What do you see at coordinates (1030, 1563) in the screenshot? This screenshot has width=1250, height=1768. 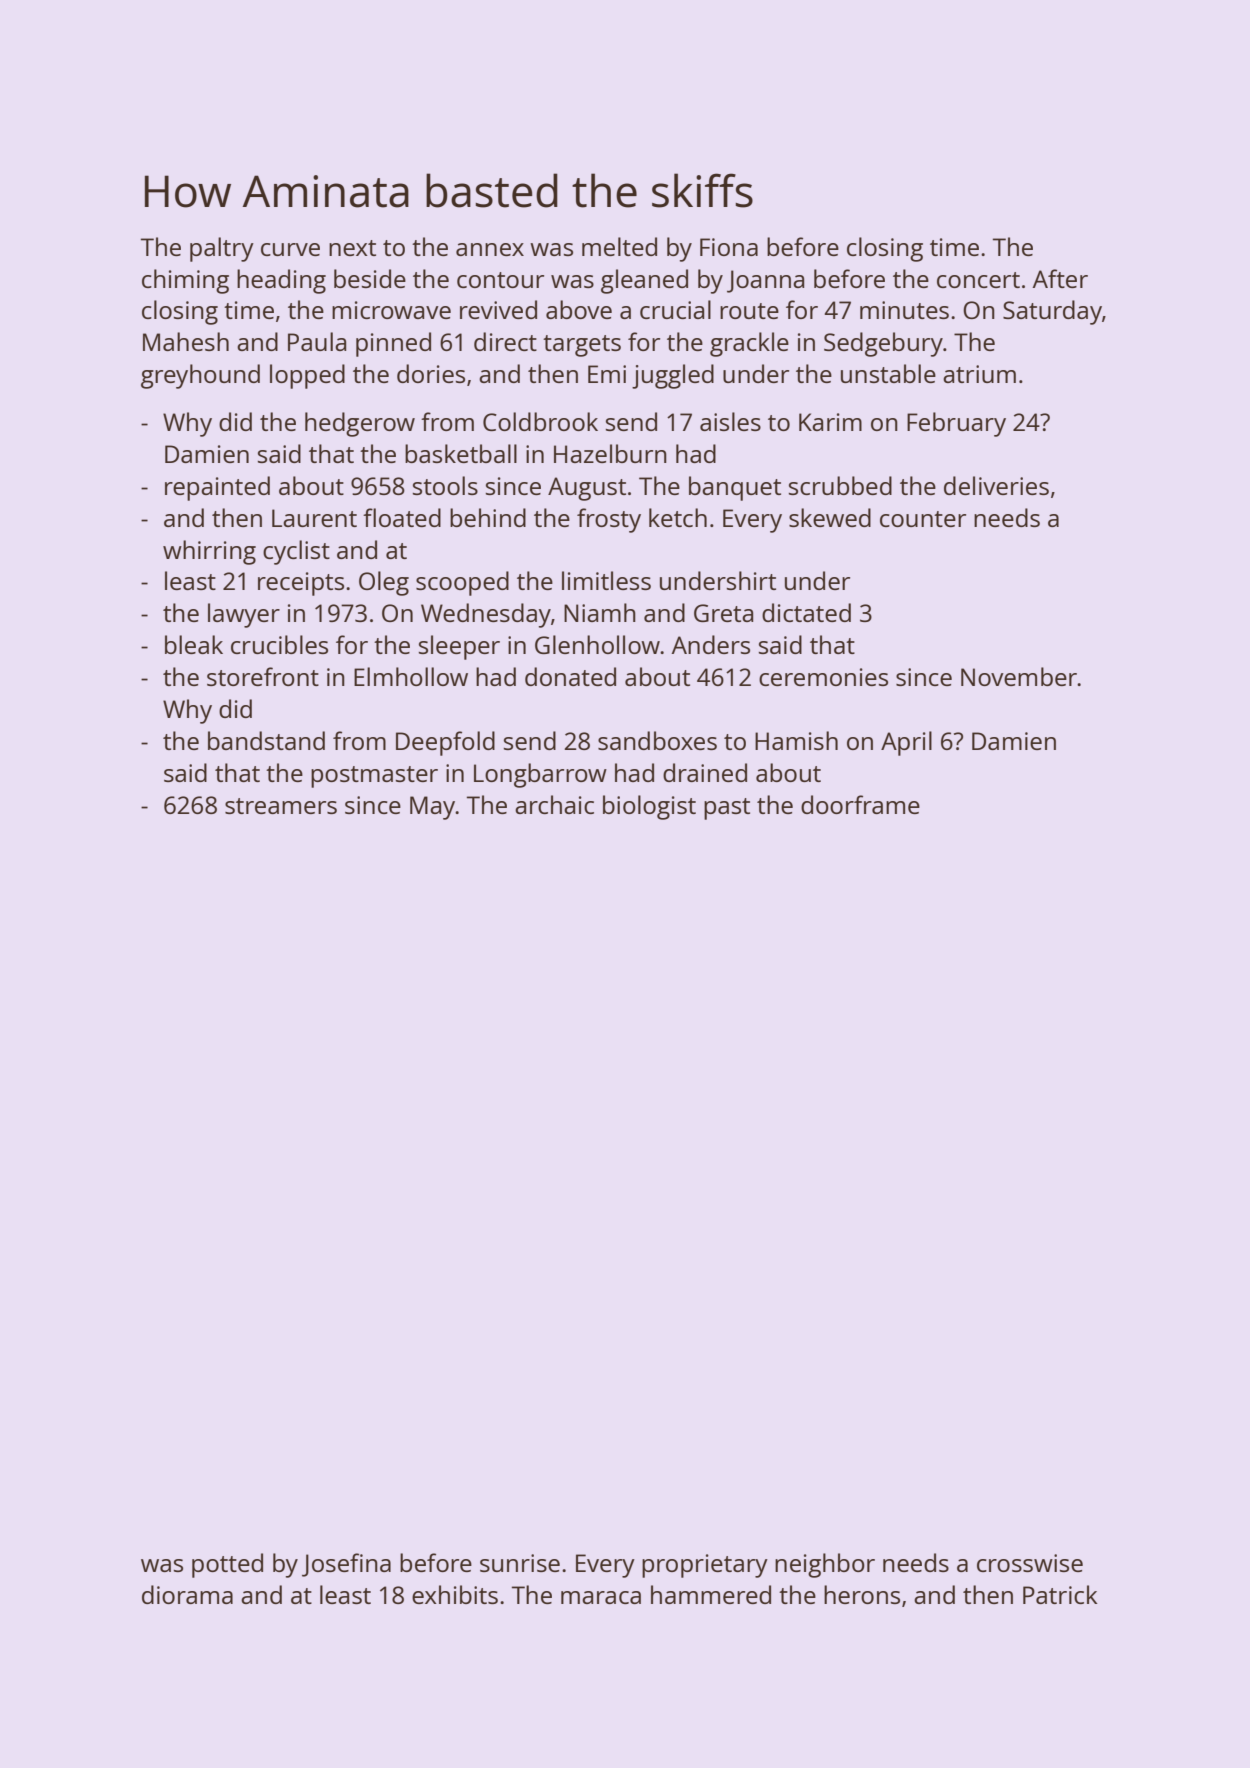 I see `crosswise` at bounding box center [1030, 1563].
